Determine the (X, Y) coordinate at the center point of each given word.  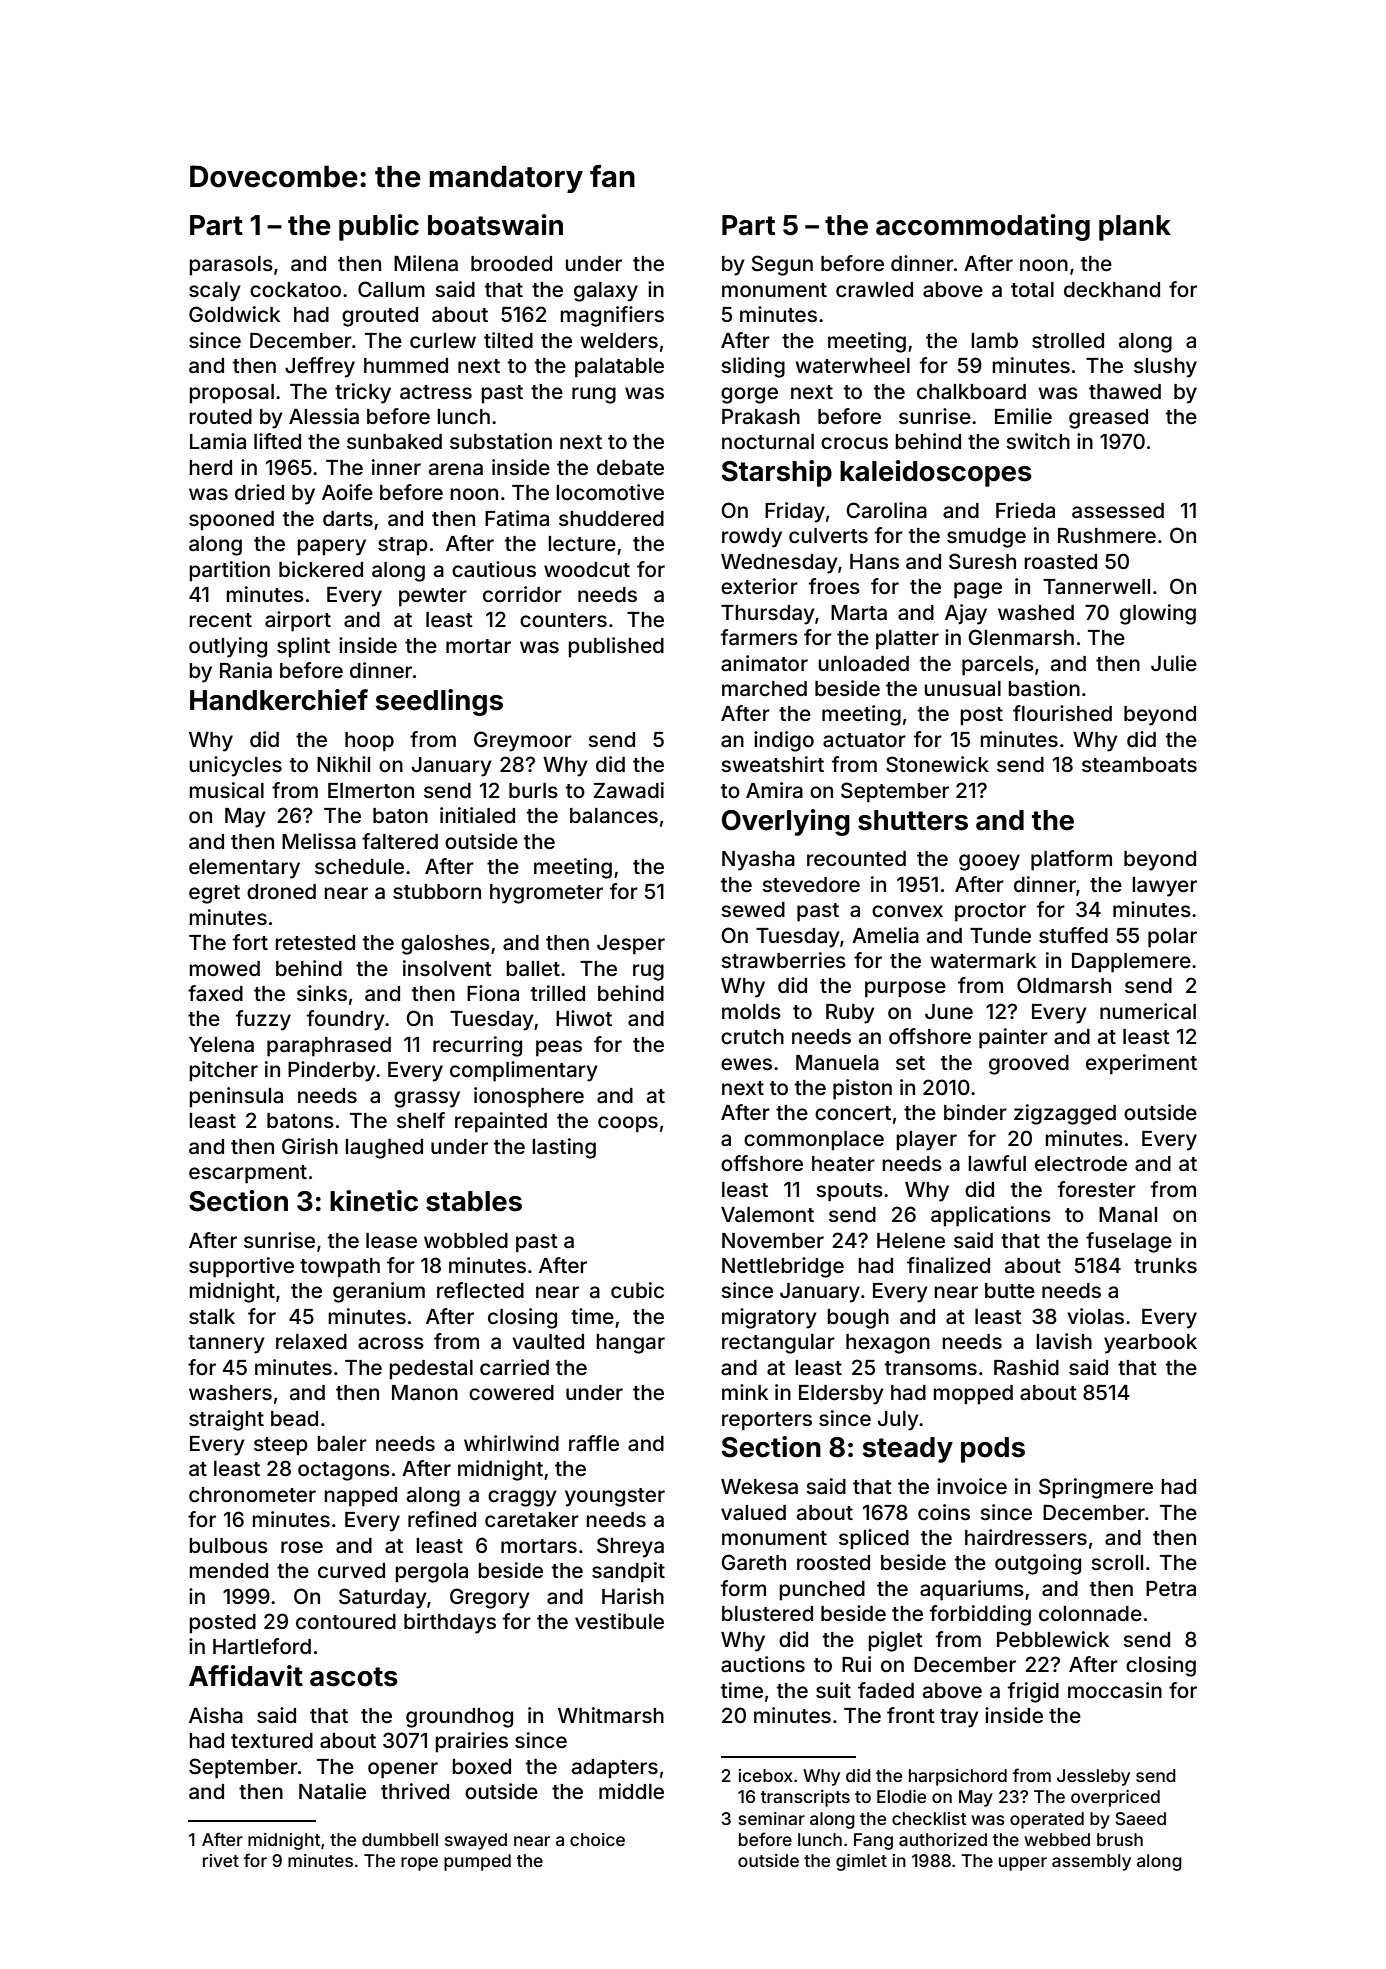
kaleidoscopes (936, 473)
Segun (782, 265)
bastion (1044, 688)
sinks (322, 993)
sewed (753, 909)
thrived (415, 1791)
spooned (231, 521)
